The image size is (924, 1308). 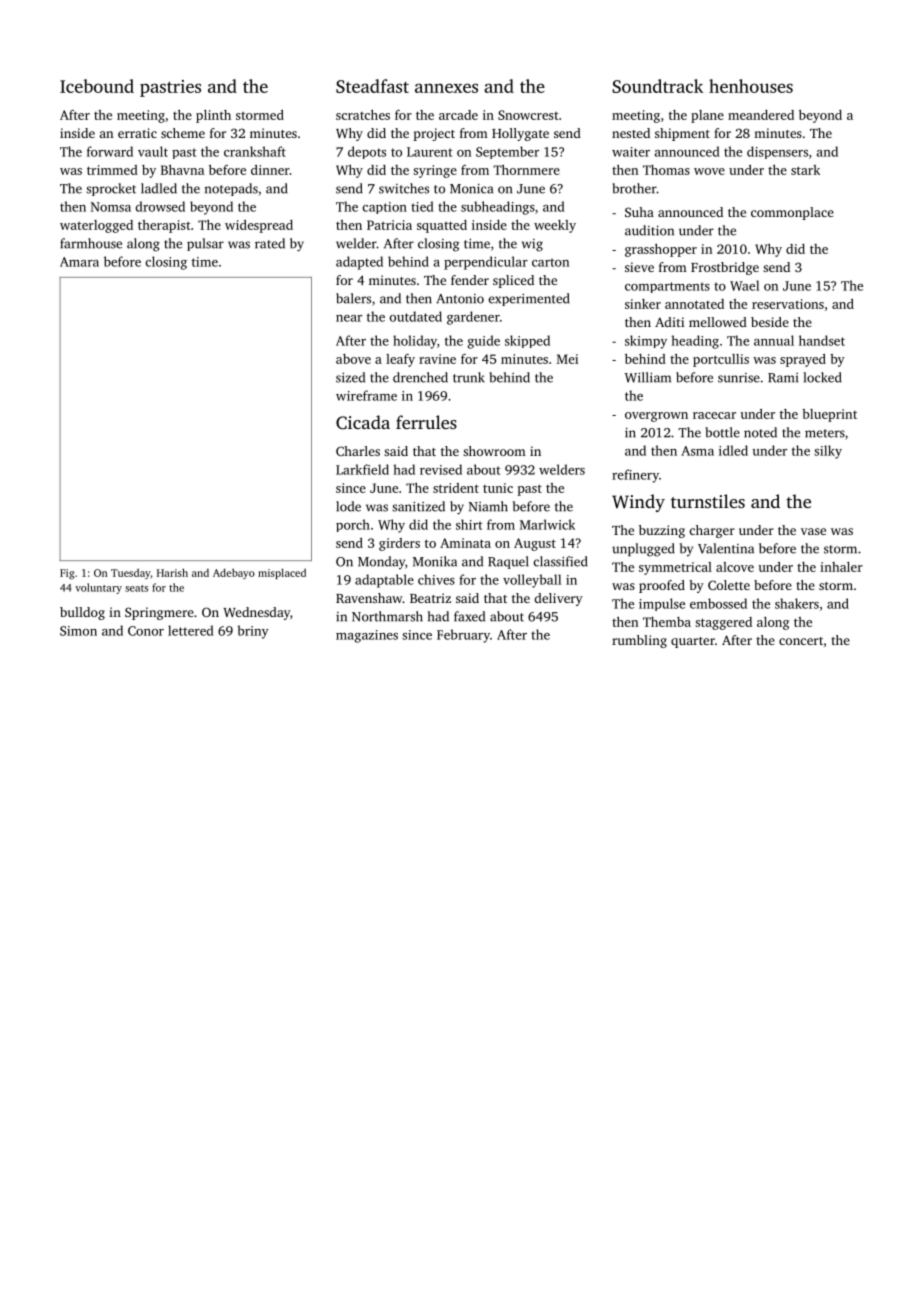 I want to click on wireframe, so click(x=366, y=395).
